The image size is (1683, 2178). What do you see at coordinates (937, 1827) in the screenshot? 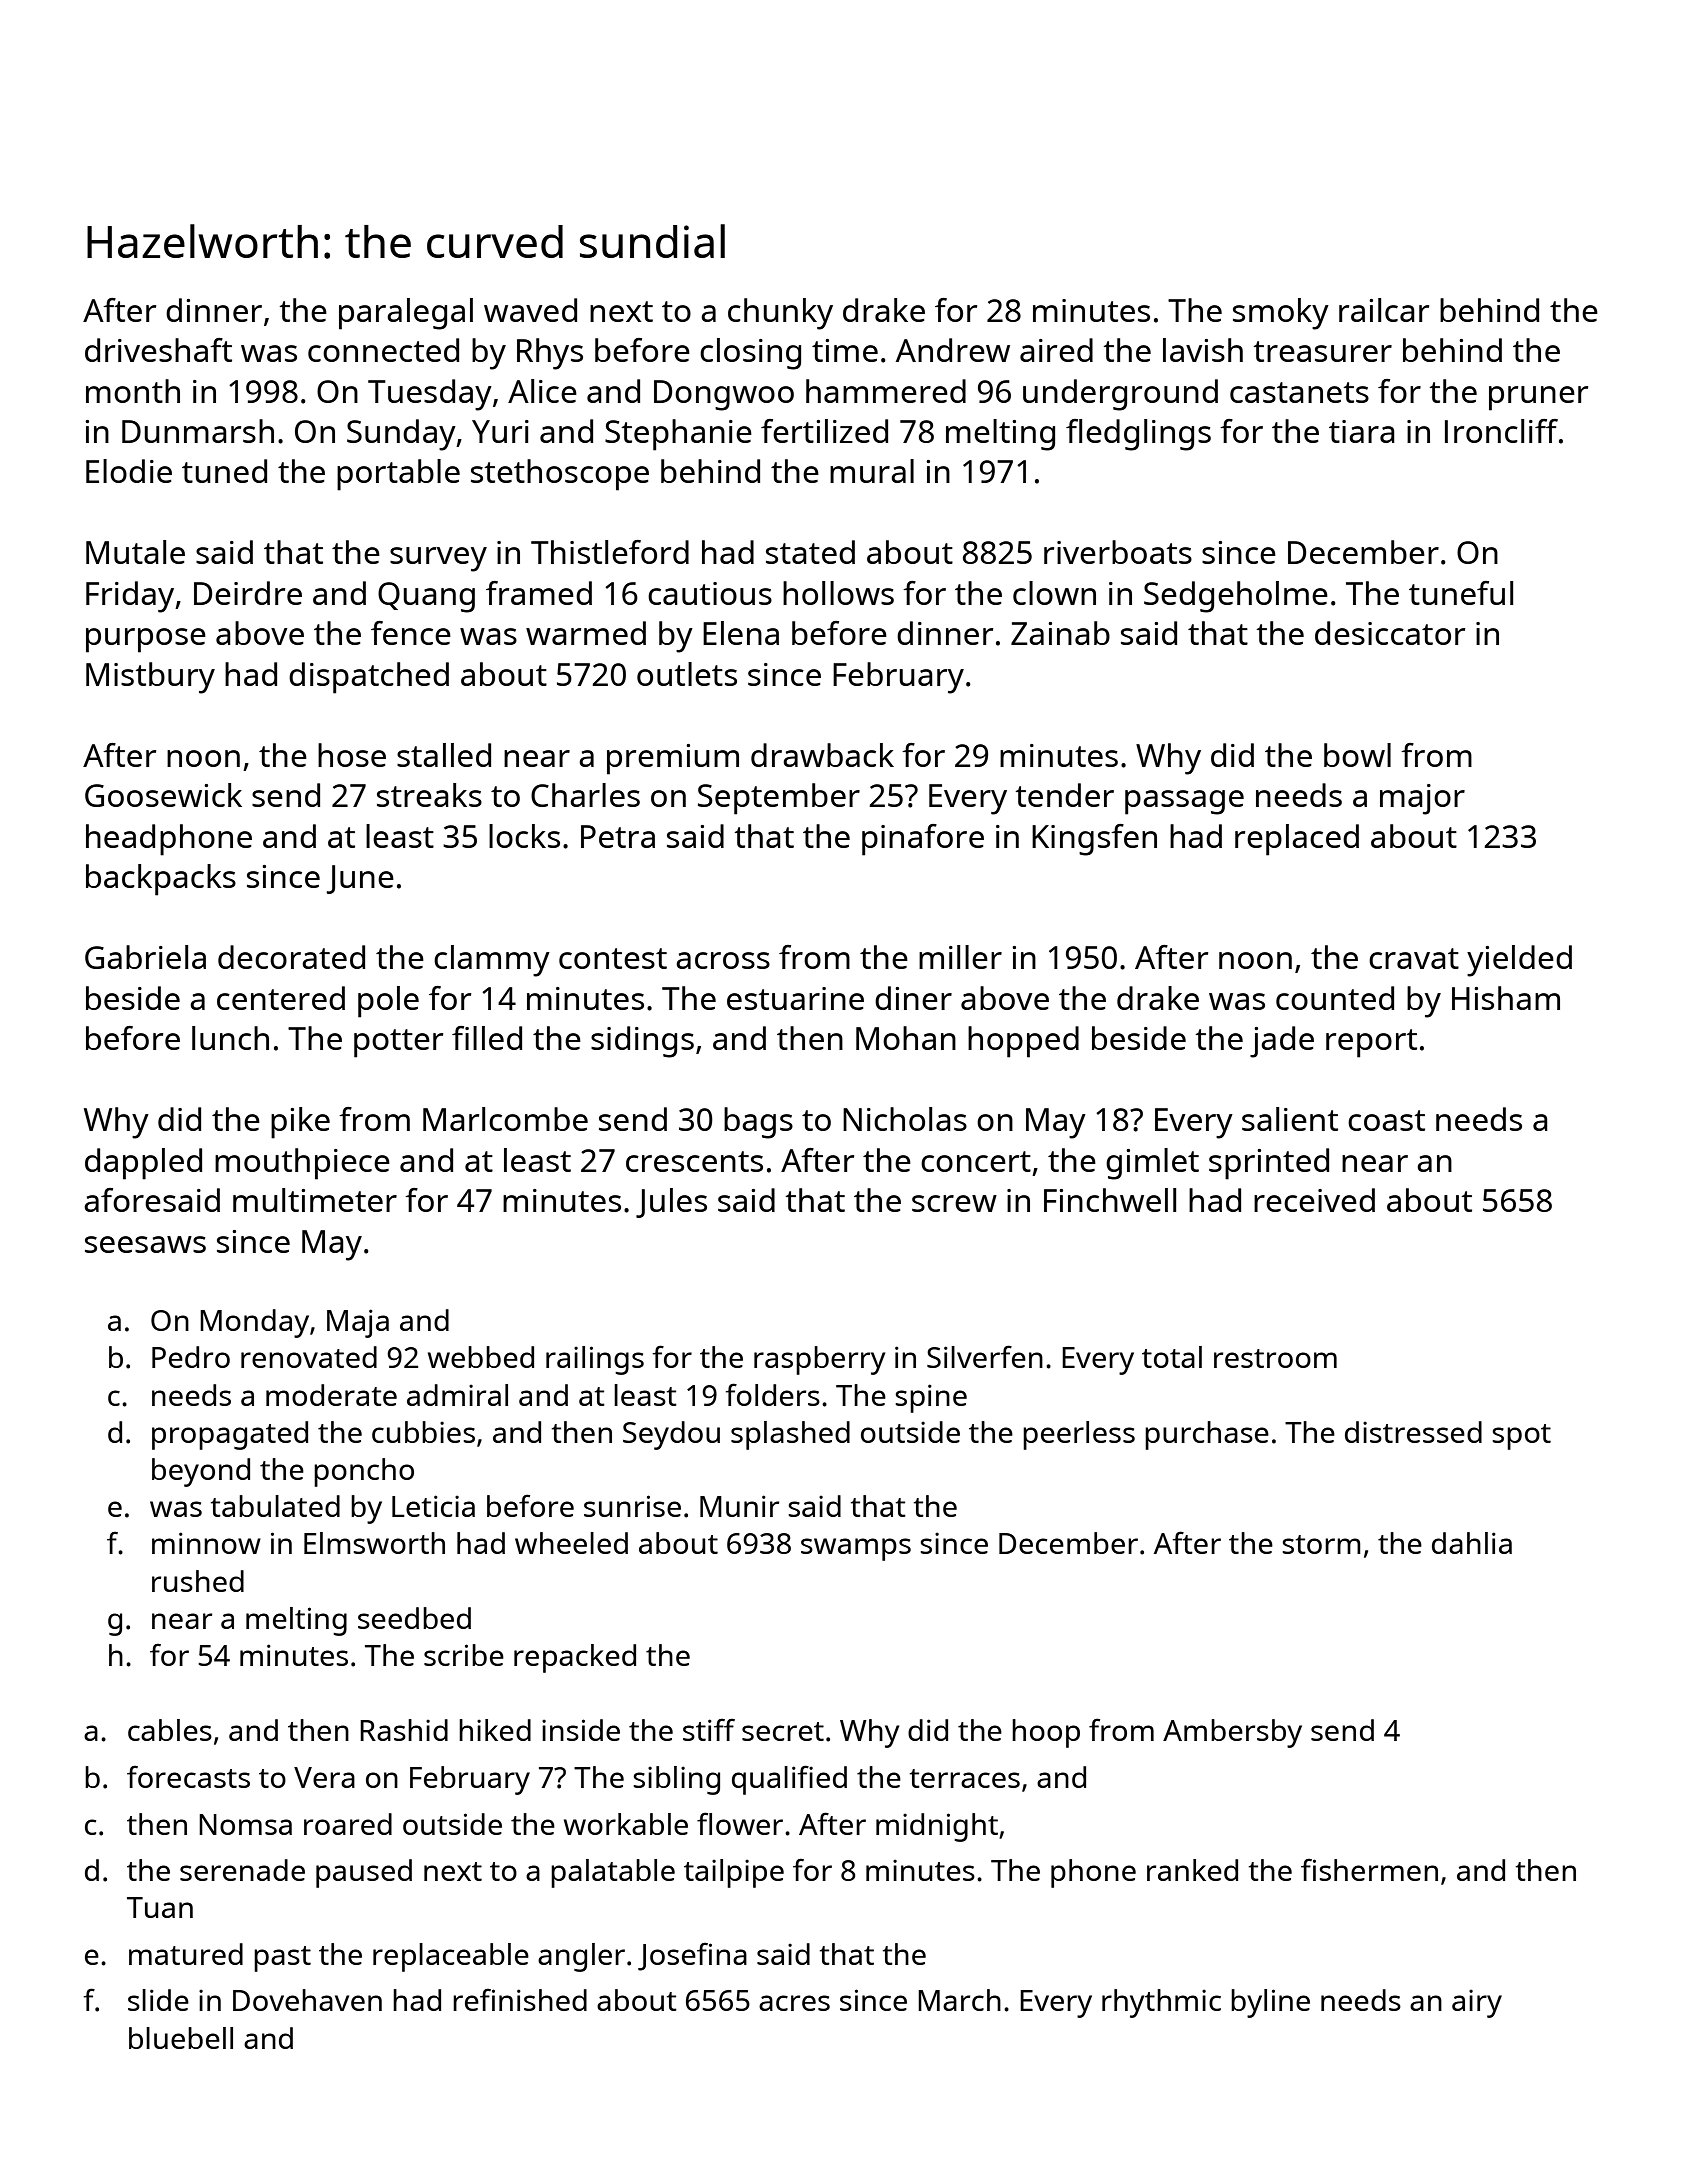
I see `midnight` at bounding box center [937, 1827].
